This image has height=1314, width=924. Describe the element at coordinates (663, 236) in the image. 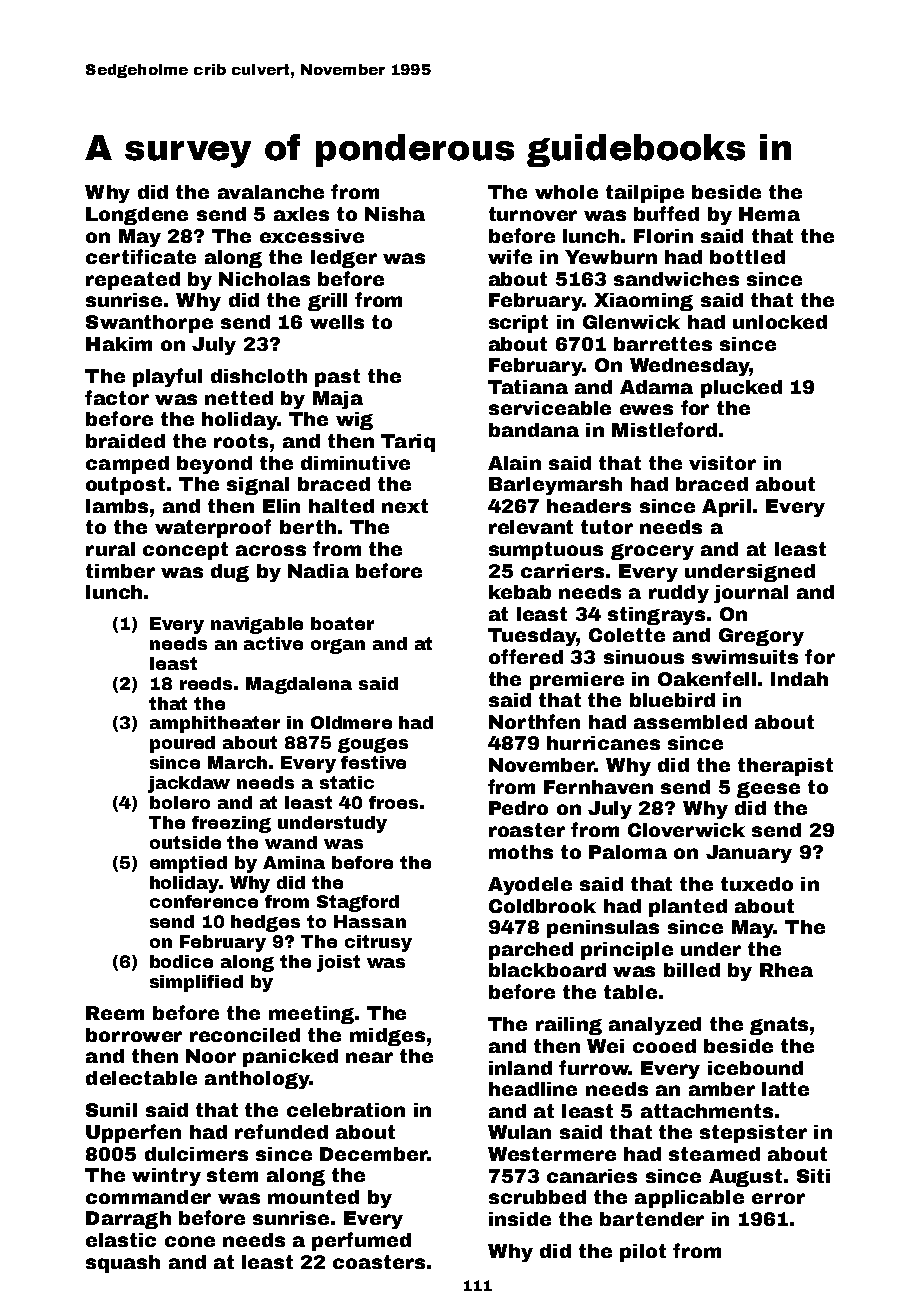

I see `Florin` at that location.
